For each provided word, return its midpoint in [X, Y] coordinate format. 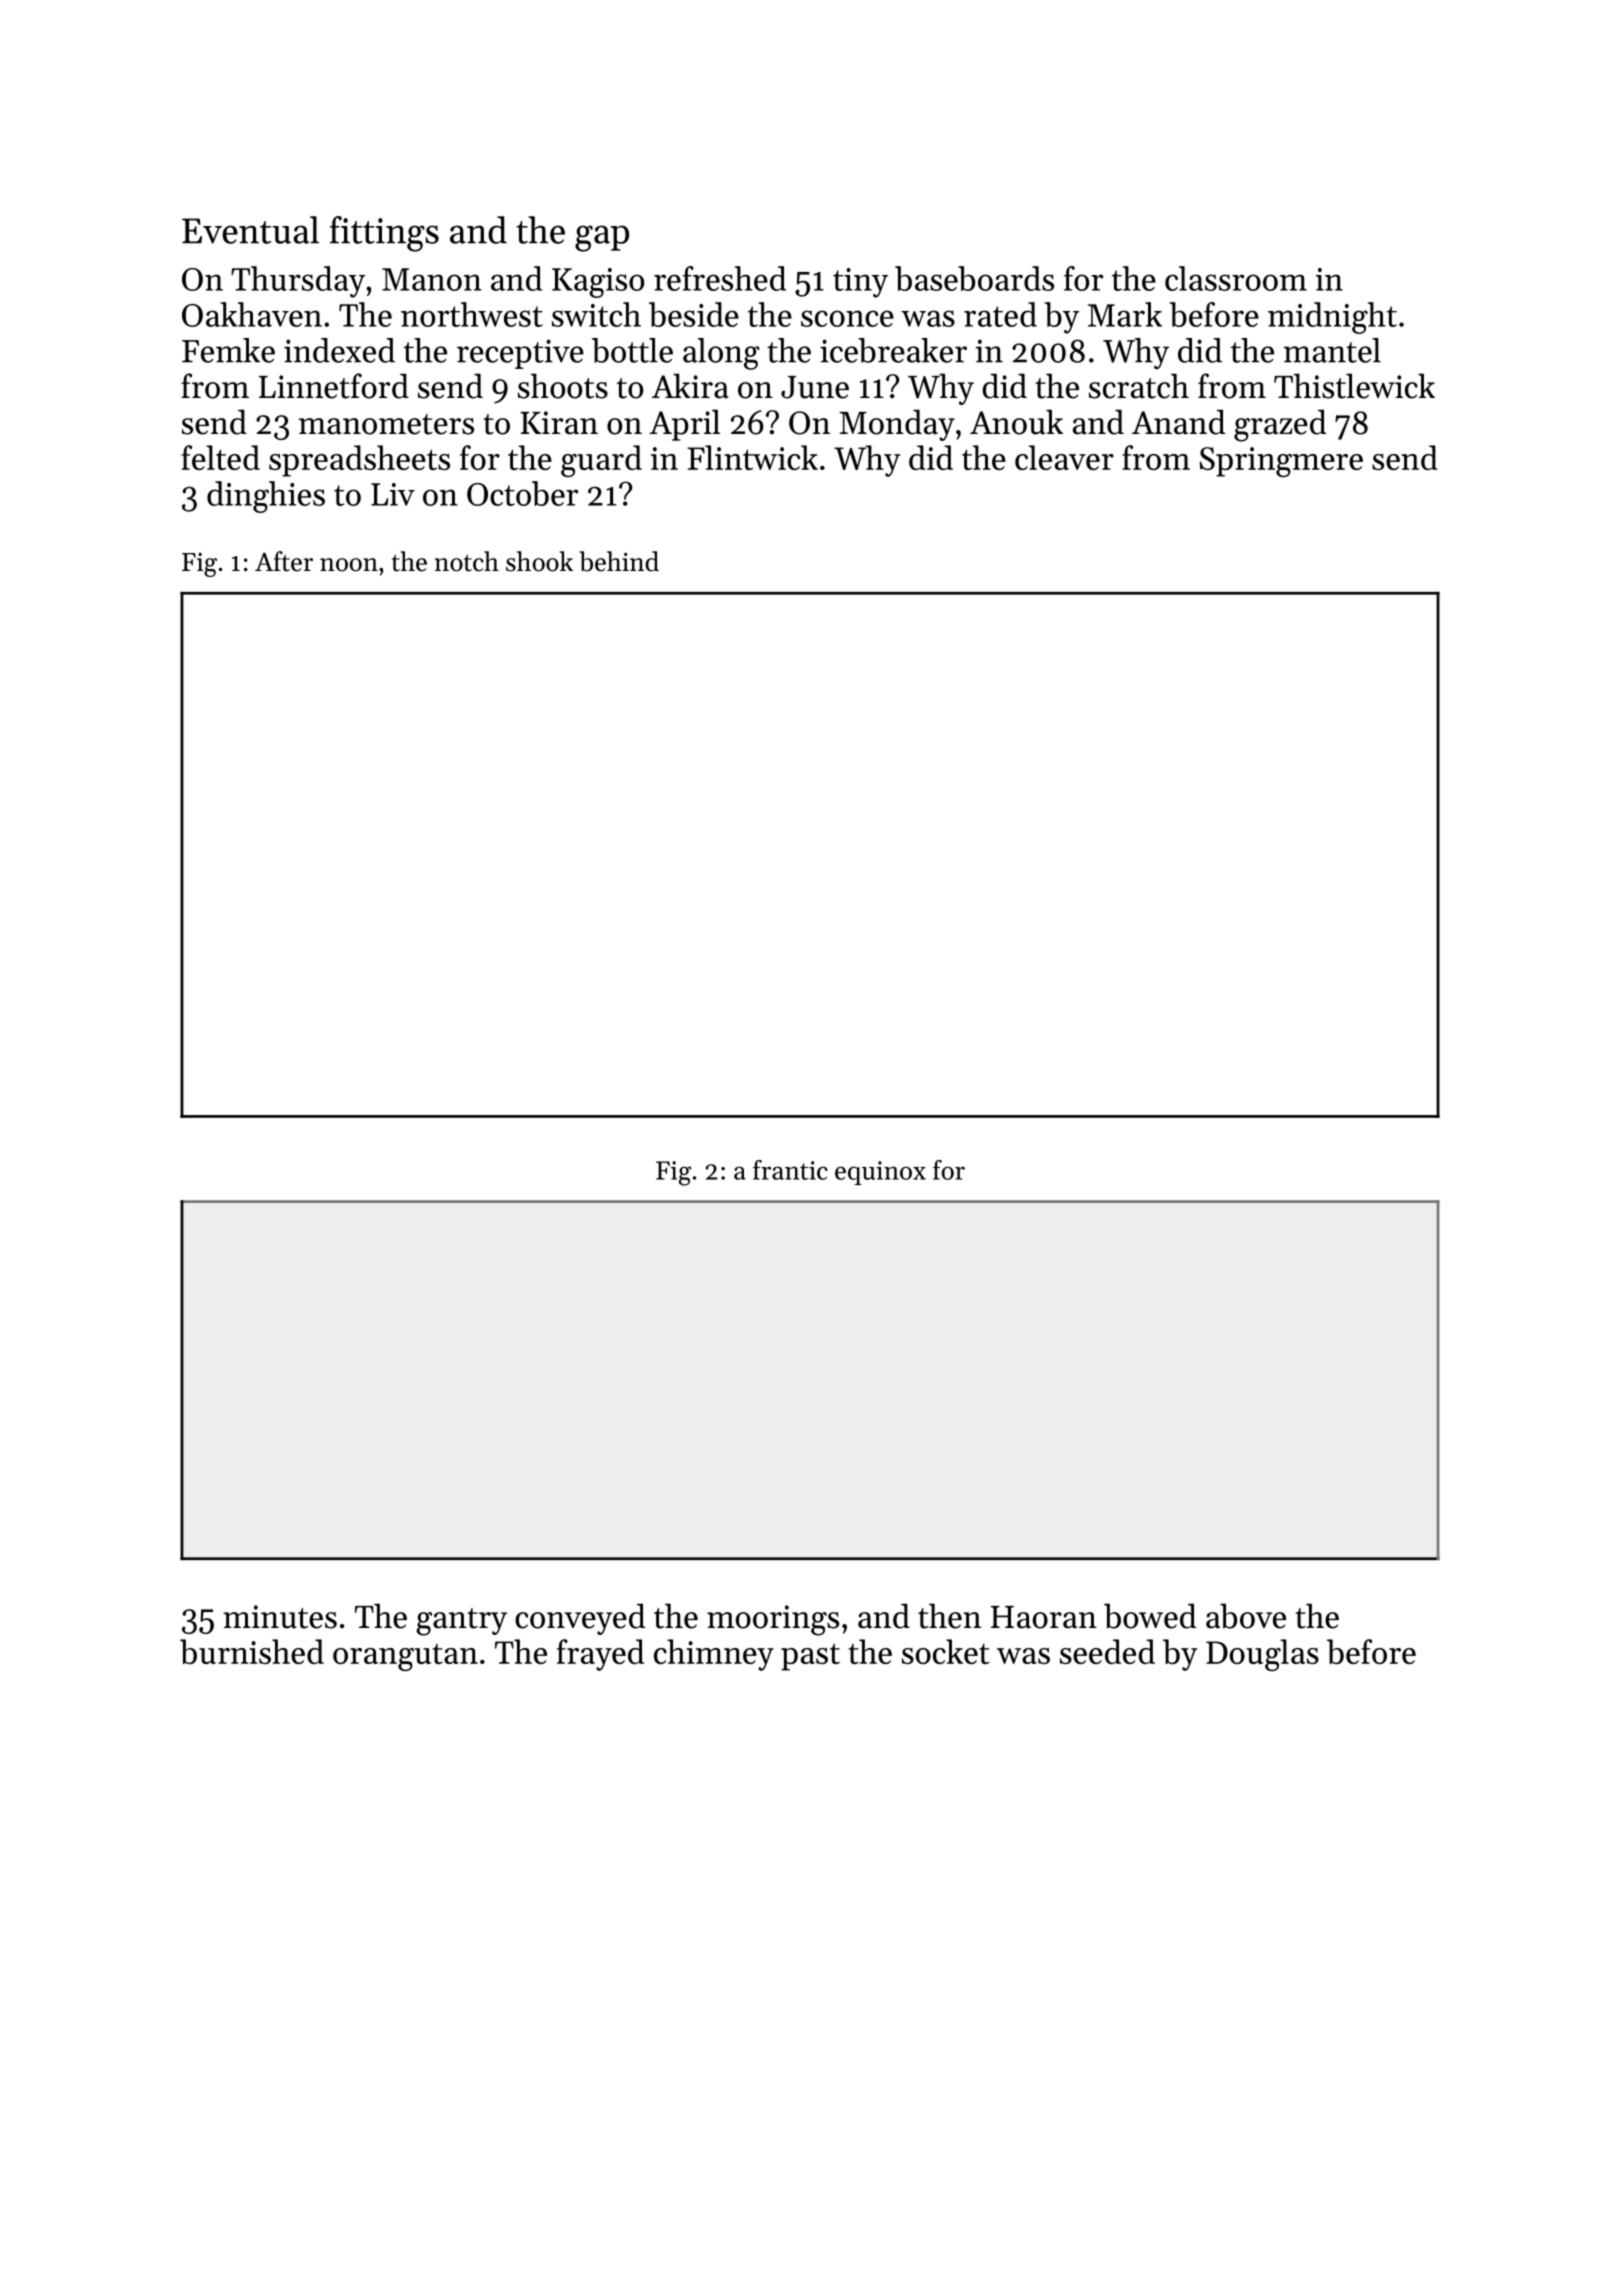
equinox [880, 1173]
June [815, 387]
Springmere [1281, 462]
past [810, 1657]
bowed [1150, 1616]
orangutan [405, 1657]
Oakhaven [252, 314]
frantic [790, 1170]
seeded [1107, 1651]
